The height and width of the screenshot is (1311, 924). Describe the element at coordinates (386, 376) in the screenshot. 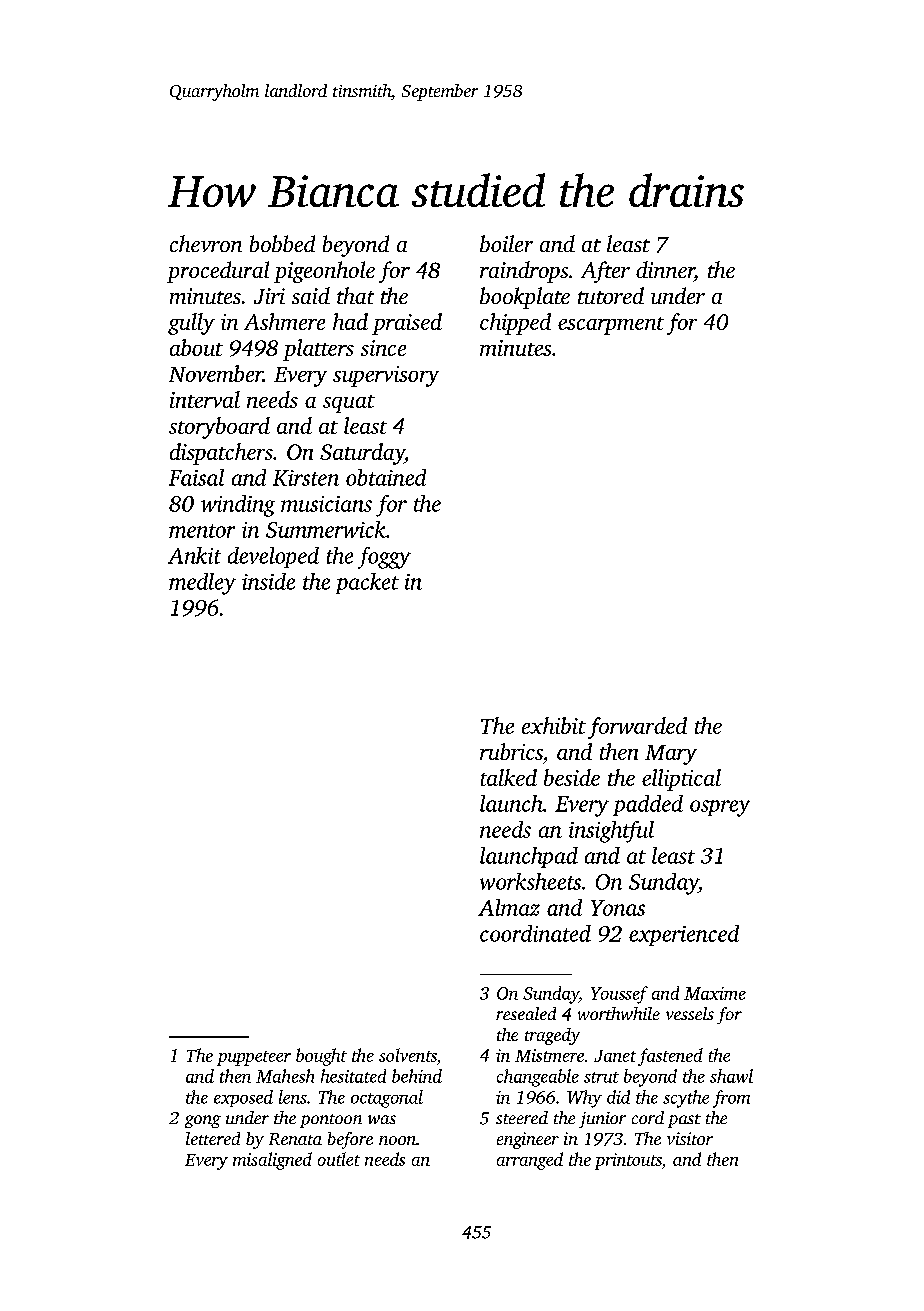

I see `supervisory` at that location.
